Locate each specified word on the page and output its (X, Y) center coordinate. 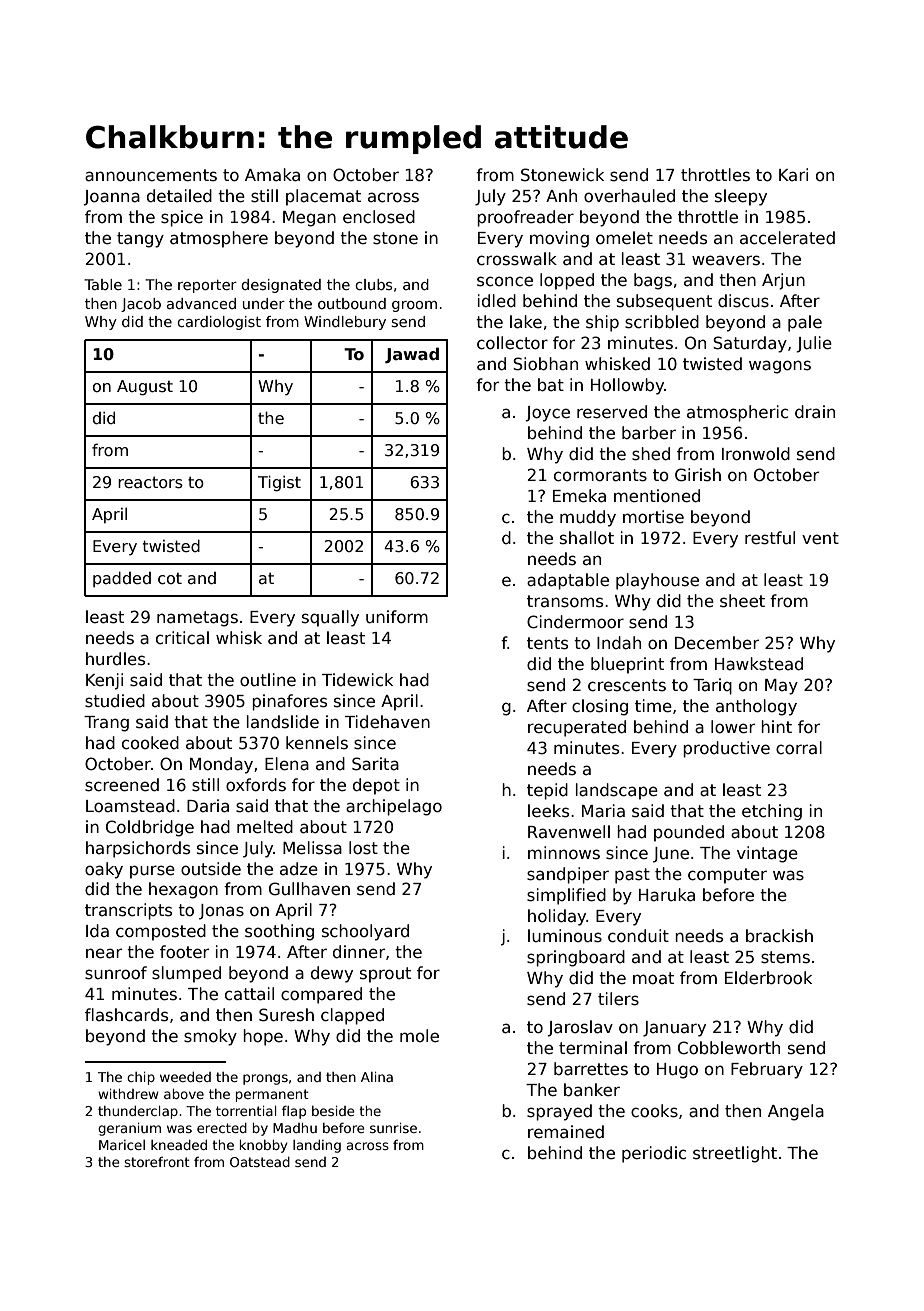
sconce (505, 281)
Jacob (141, 305)
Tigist (279, 483)
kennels (317, 743)
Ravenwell (569, 832)
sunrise (393, 1128)
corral (799, 748)
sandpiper (568, 875)
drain (815, 412)
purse (152, 872)
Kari (793, 175)
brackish (779, 936)
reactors (150, 483)
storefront (157, 1162)
